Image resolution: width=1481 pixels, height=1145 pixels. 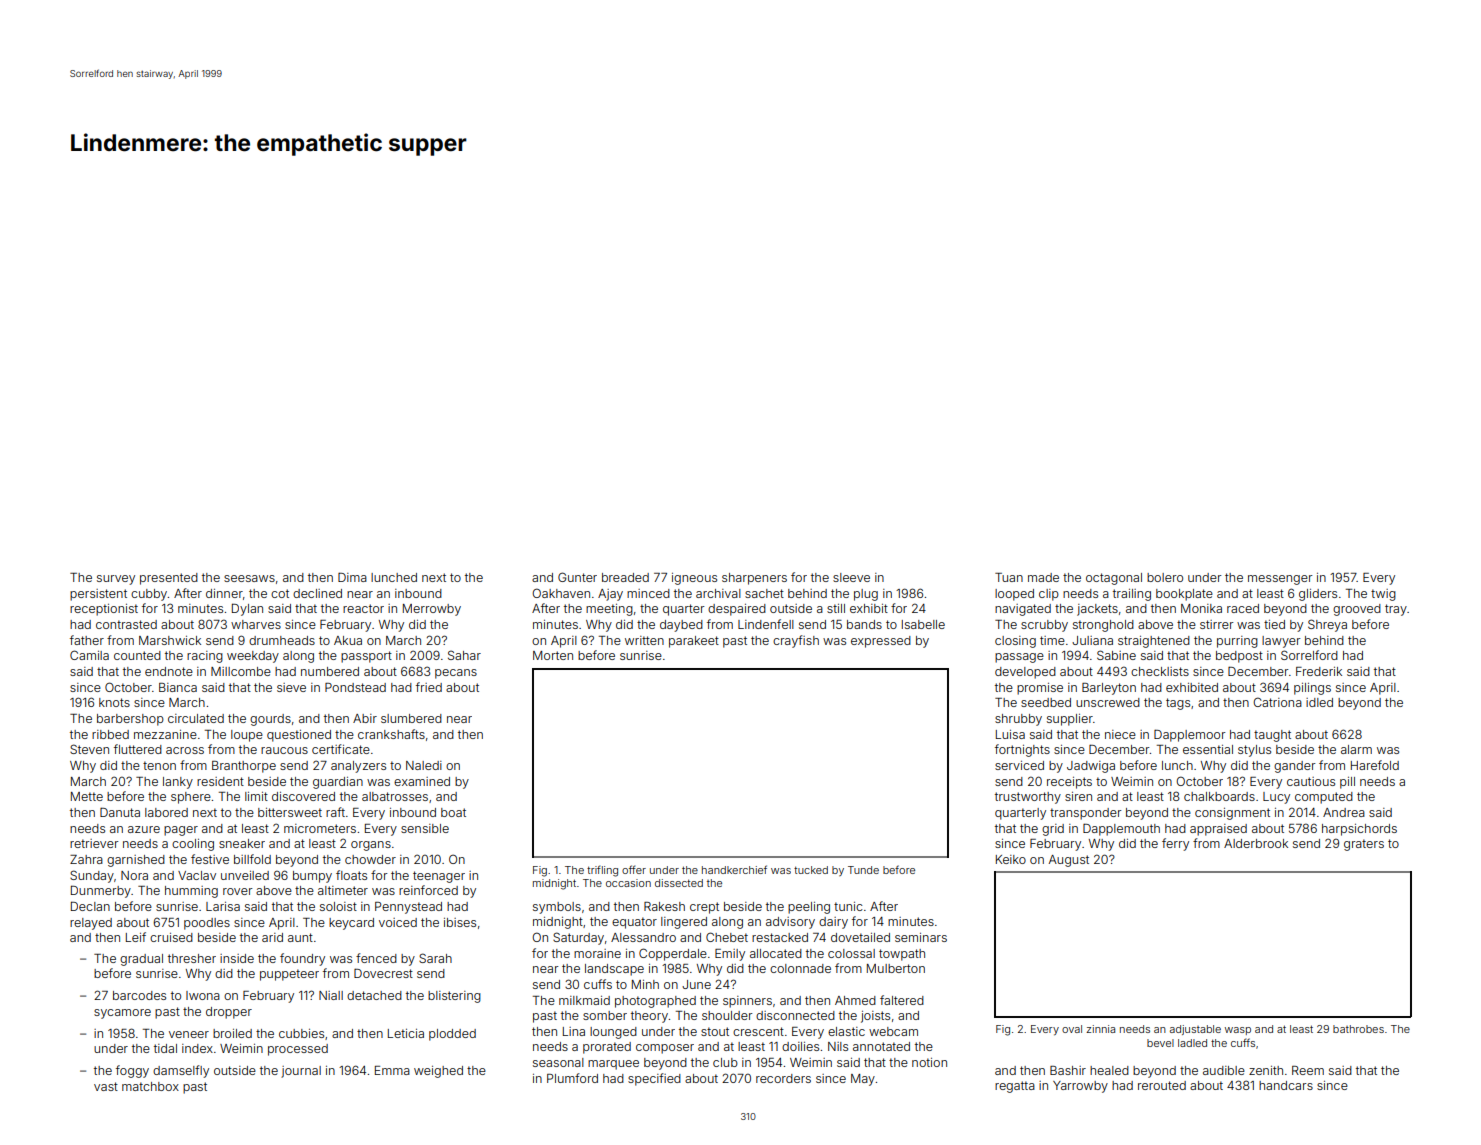 What do you see at coordinates (1116, 655) in the page?
I see `Sabine` at bounding box center [1116, 655].
